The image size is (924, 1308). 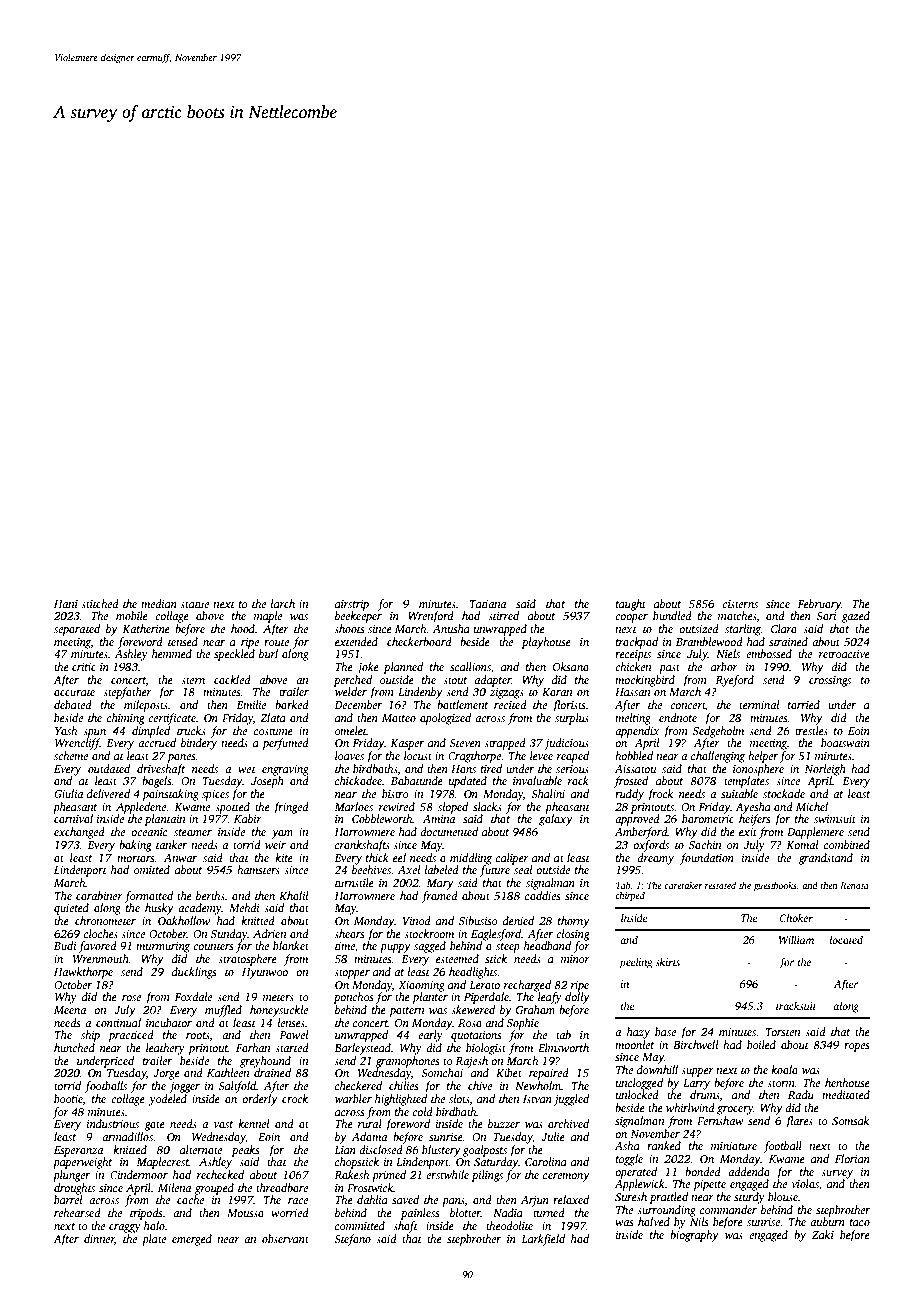 I want to click on Steven, so click(x=465, y=743).
